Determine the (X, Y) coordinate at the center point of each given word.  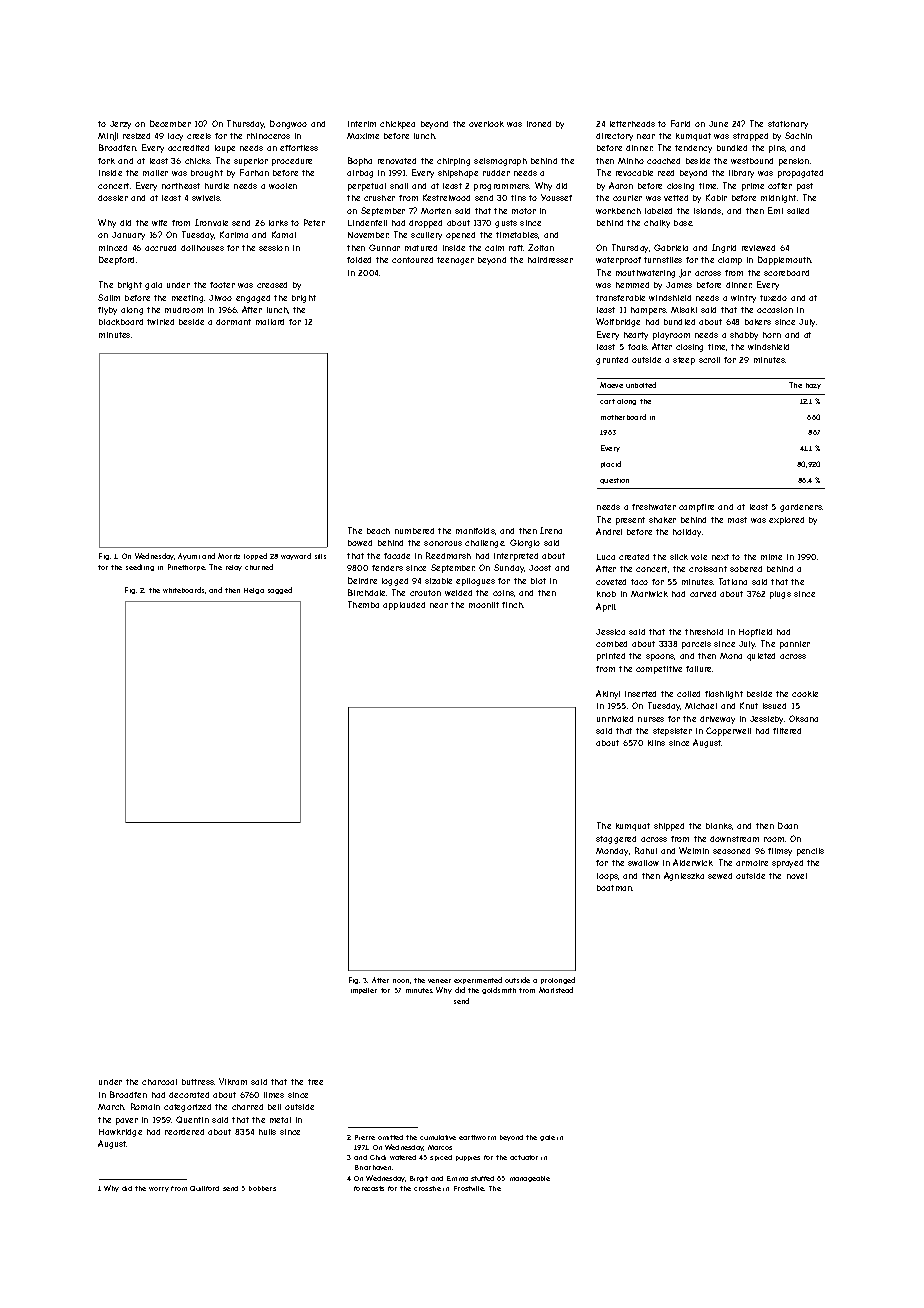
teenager (455, 261)
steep (684, 361)
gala (153, 286)
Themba (363, 604)
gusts (506, 224)
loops (607, 877)
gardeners (801, 508)
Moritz (229, 556)
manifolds (475, 531)
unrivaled (615, 719)
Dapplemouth (784, 260)
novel (797, 876)
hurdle (217, 186)
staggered (616, 840)
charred (247, 1107)
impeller (364, 991)
